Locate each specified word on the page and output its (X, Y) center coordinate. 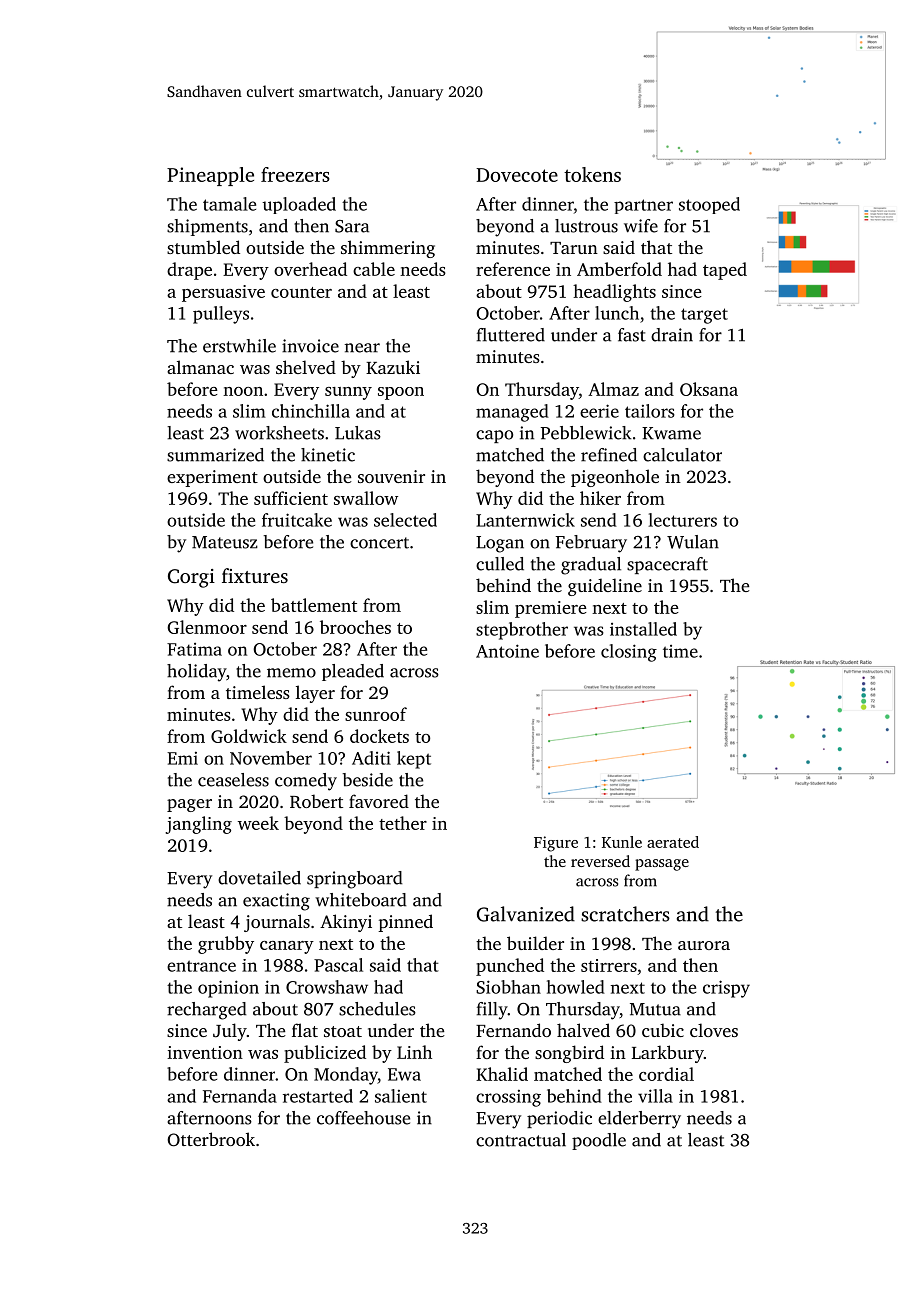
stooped (709, 205)
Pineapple (210, 176)
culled (500, 564)
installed (643, 629)
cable (374, 269)
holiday (196, 673)
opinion (228, 989)
